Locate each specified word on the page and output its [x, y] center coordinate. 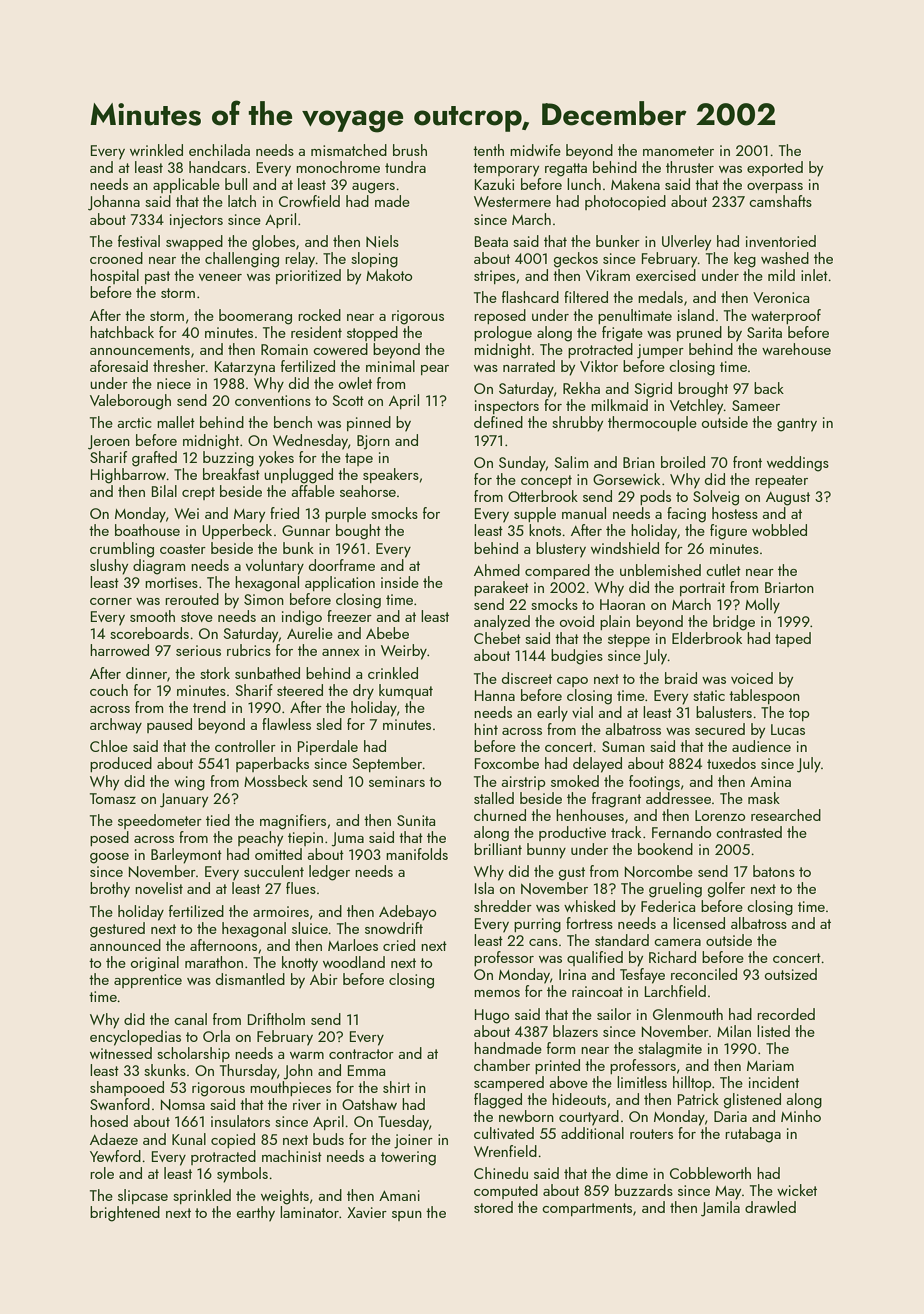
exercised [666, 275]
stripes [494, 277]
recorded [786, 1014]
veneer [220, 277]
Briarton [789, 587]
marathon [214, 962]
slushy [109, 567]
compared [557, 571]
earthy [256, 1214]
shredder [503, 906]
